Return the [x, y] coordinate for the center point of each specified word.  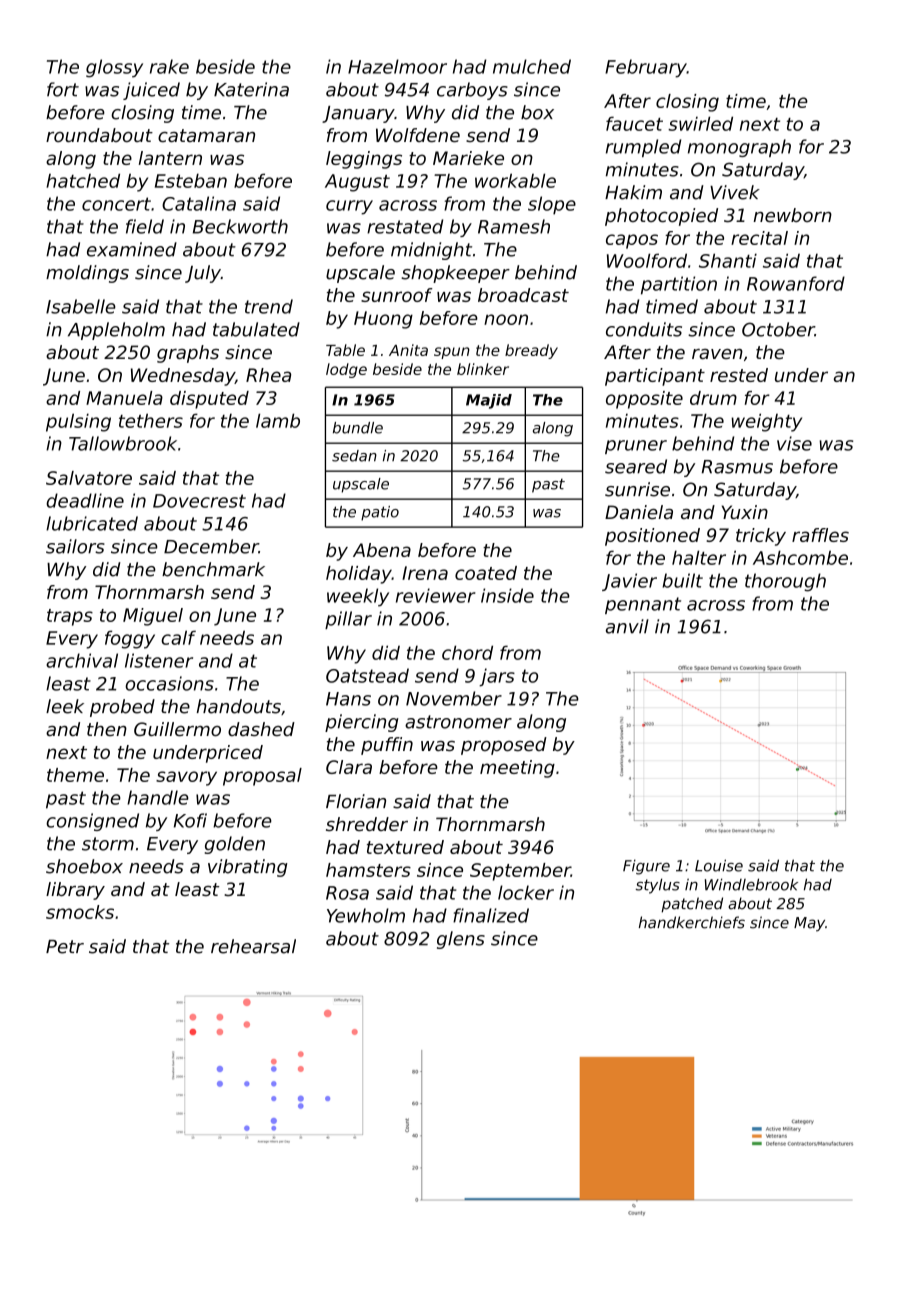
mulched [532, 66]
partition [679, 285]
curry [349, 207]
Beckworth [240, 226]
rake [169, 66]
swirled [700, 123]
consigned [92, 822]
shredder [367, 824]
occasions [169, 683]
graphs [188, 354]
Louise [719, 865]
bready [531, 351]
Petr [65, 947]
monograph [739, 148]
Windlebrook [751, 884]
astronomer [458, 722]
